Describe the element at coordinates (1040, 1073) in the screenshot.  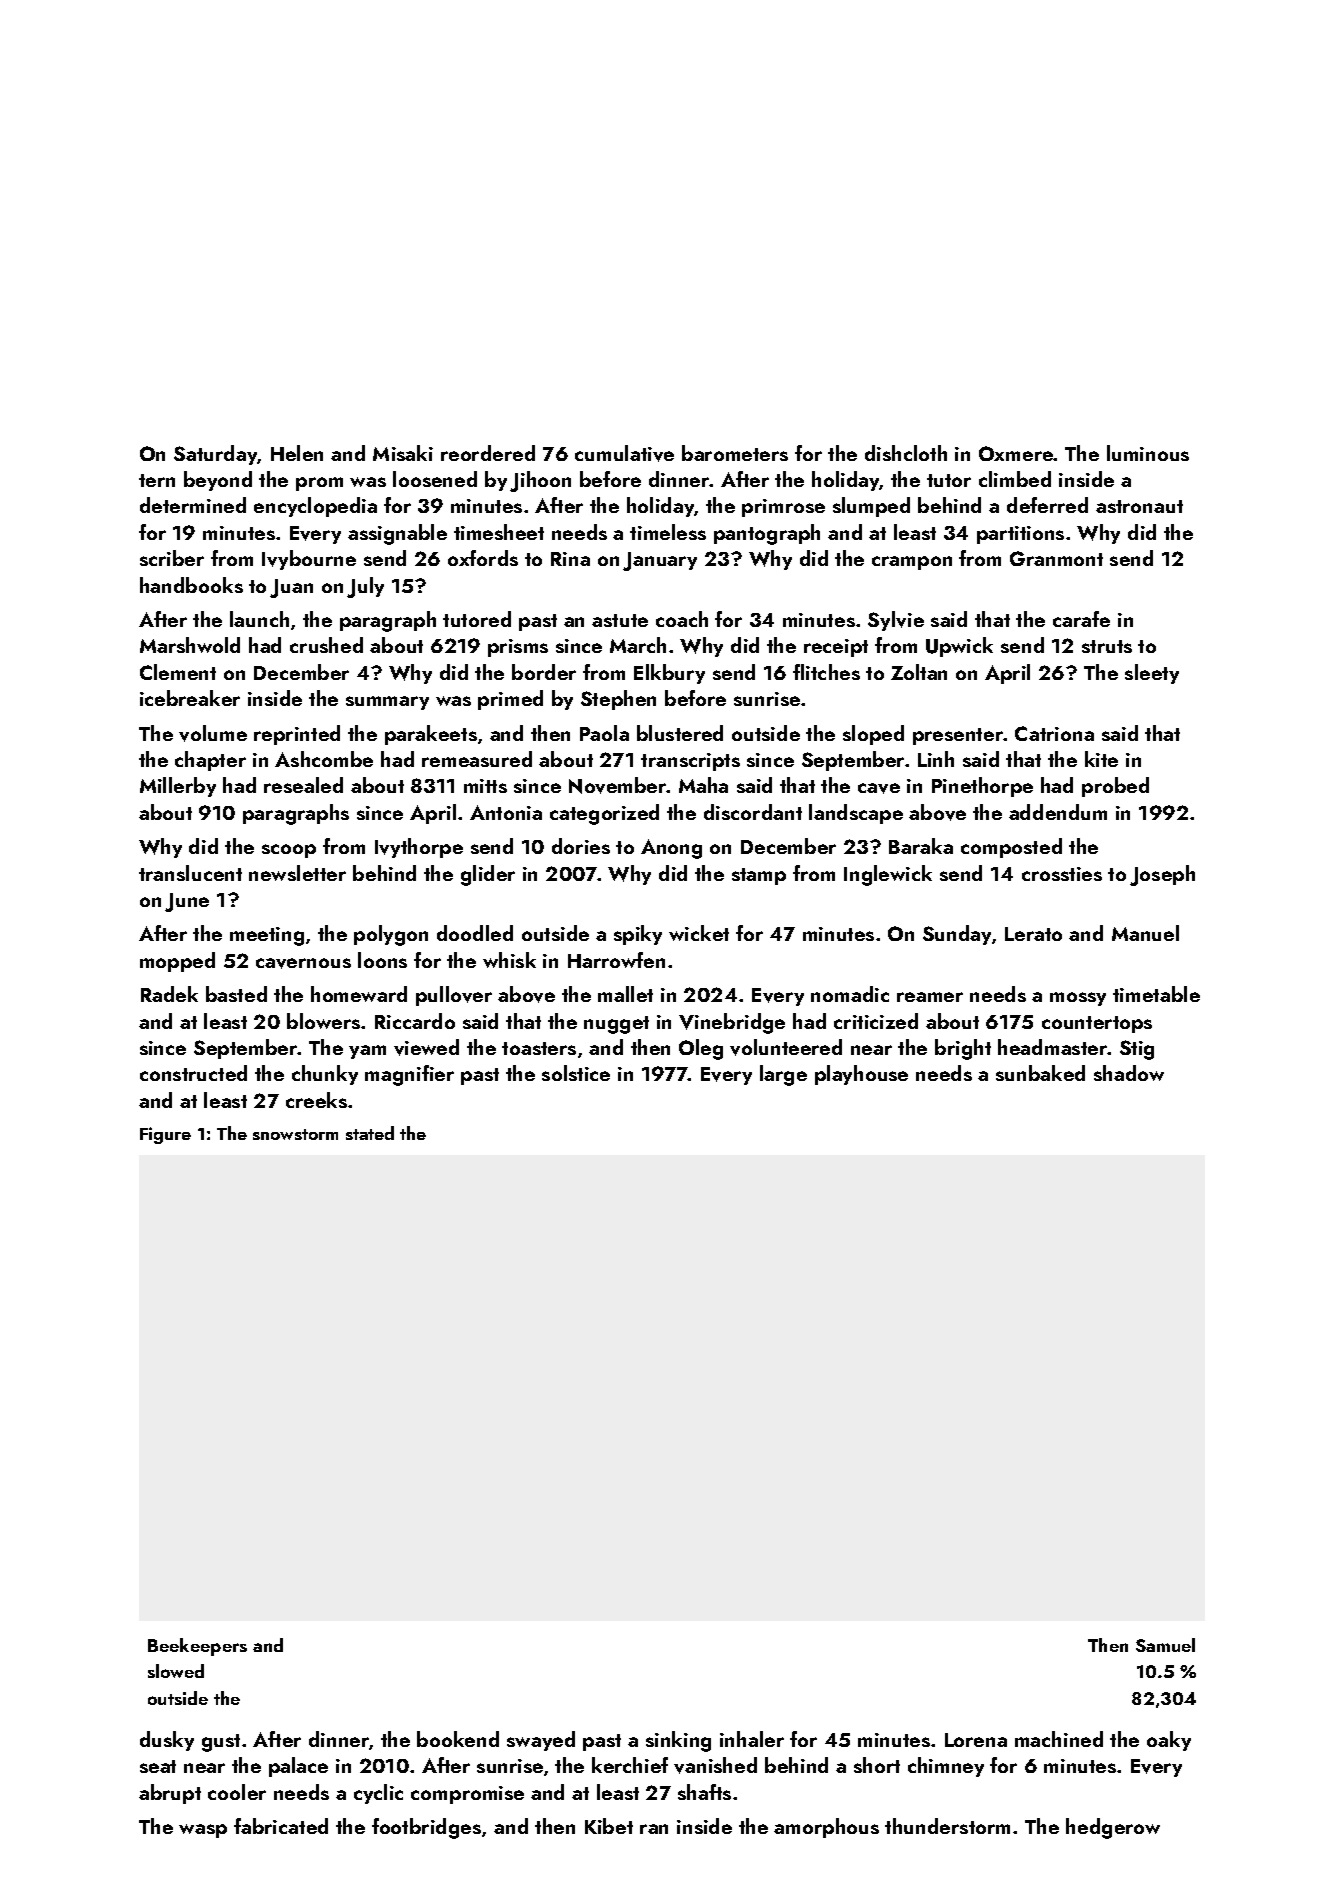
I see `sunbaked` at that location.
